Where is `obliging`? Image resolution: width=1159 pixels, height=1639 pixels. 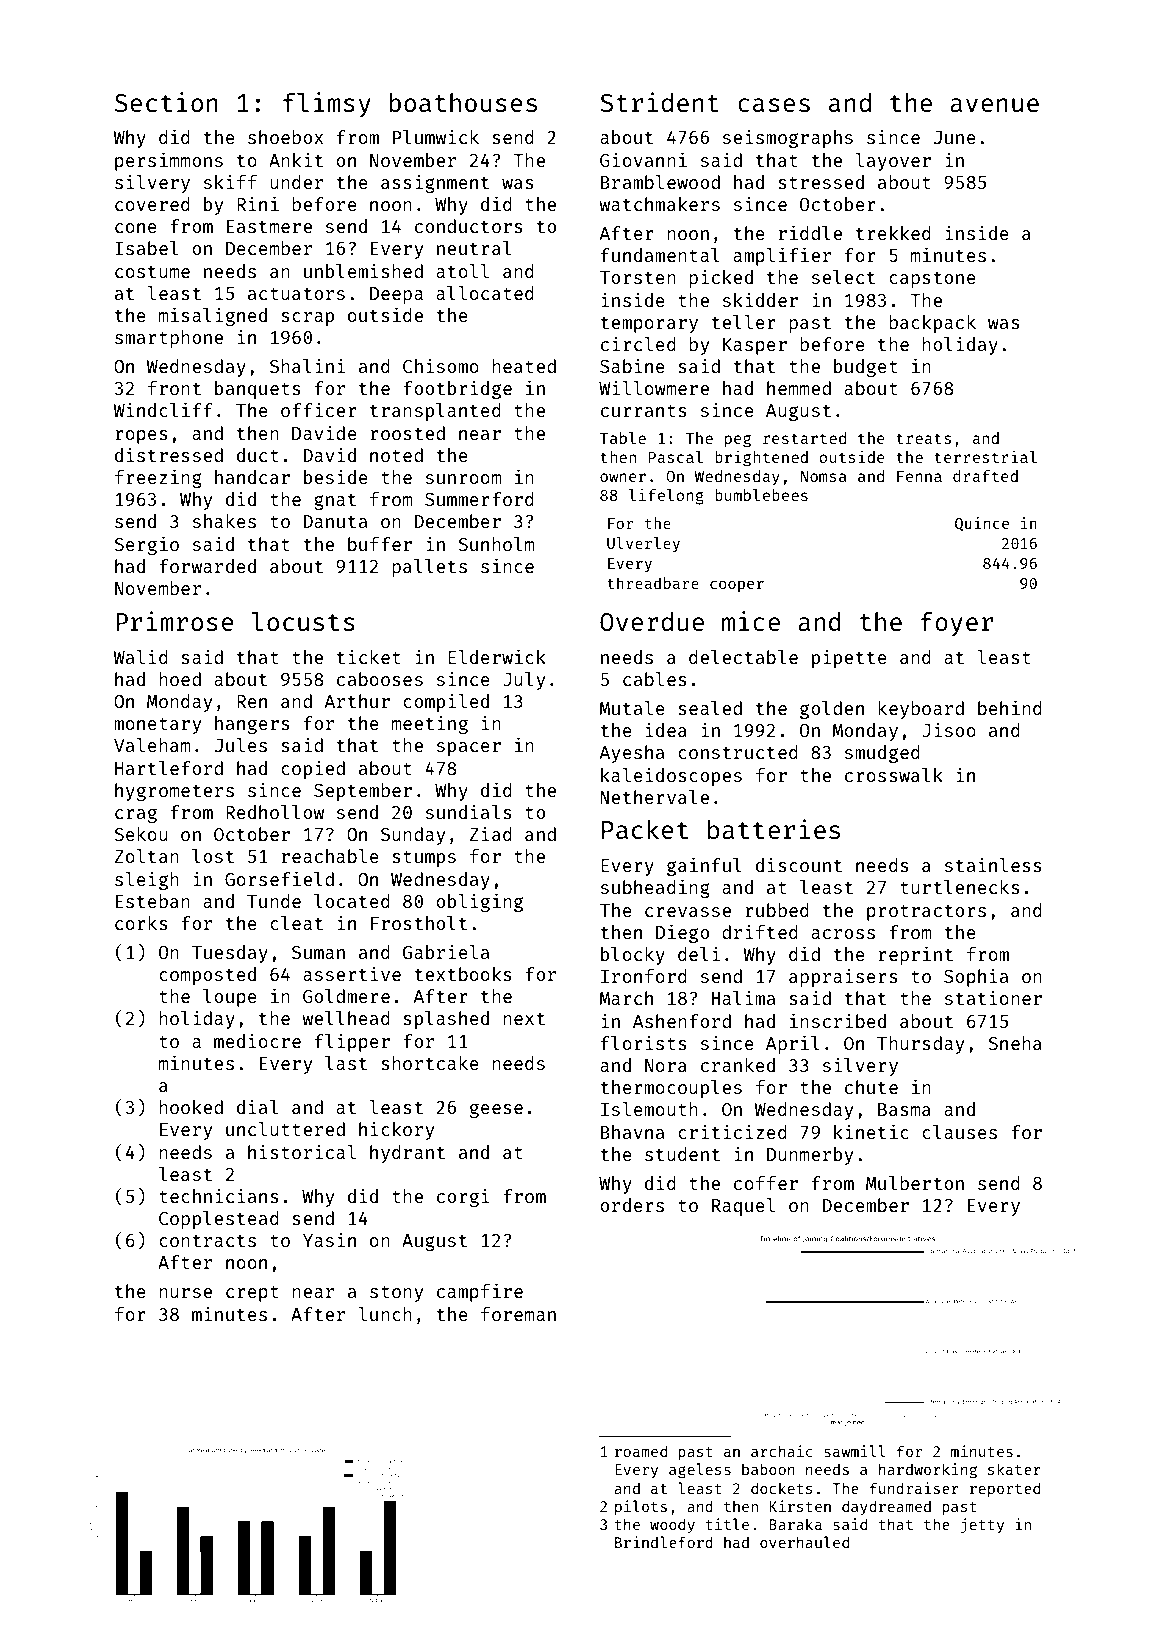 obliging is located at coordinates (479, 902).
